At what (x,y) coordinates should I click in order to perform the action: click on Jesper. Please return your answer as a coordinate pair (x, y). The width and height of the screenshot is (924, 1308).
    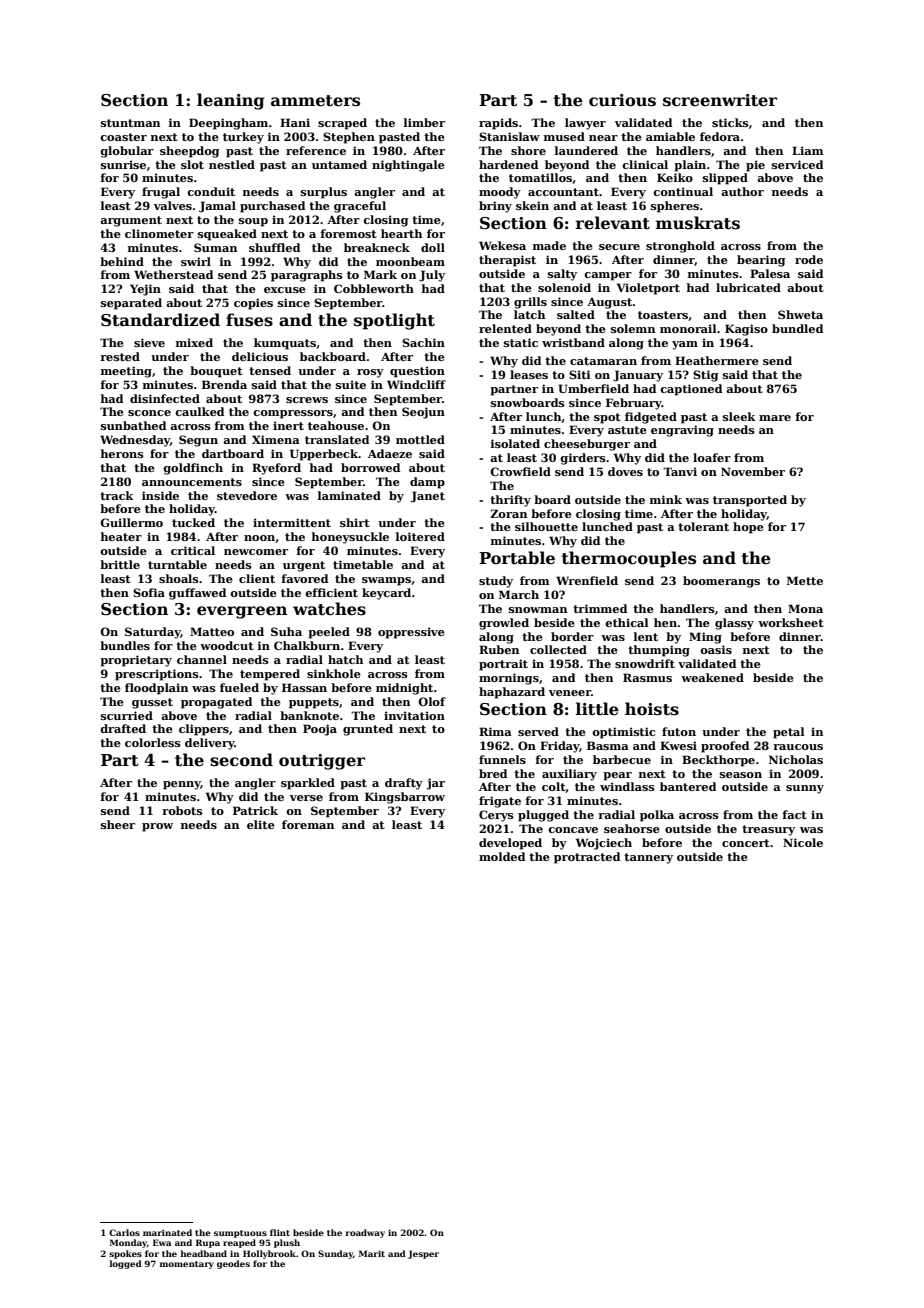
    Looking at the image, I should click on (423, 1254).
